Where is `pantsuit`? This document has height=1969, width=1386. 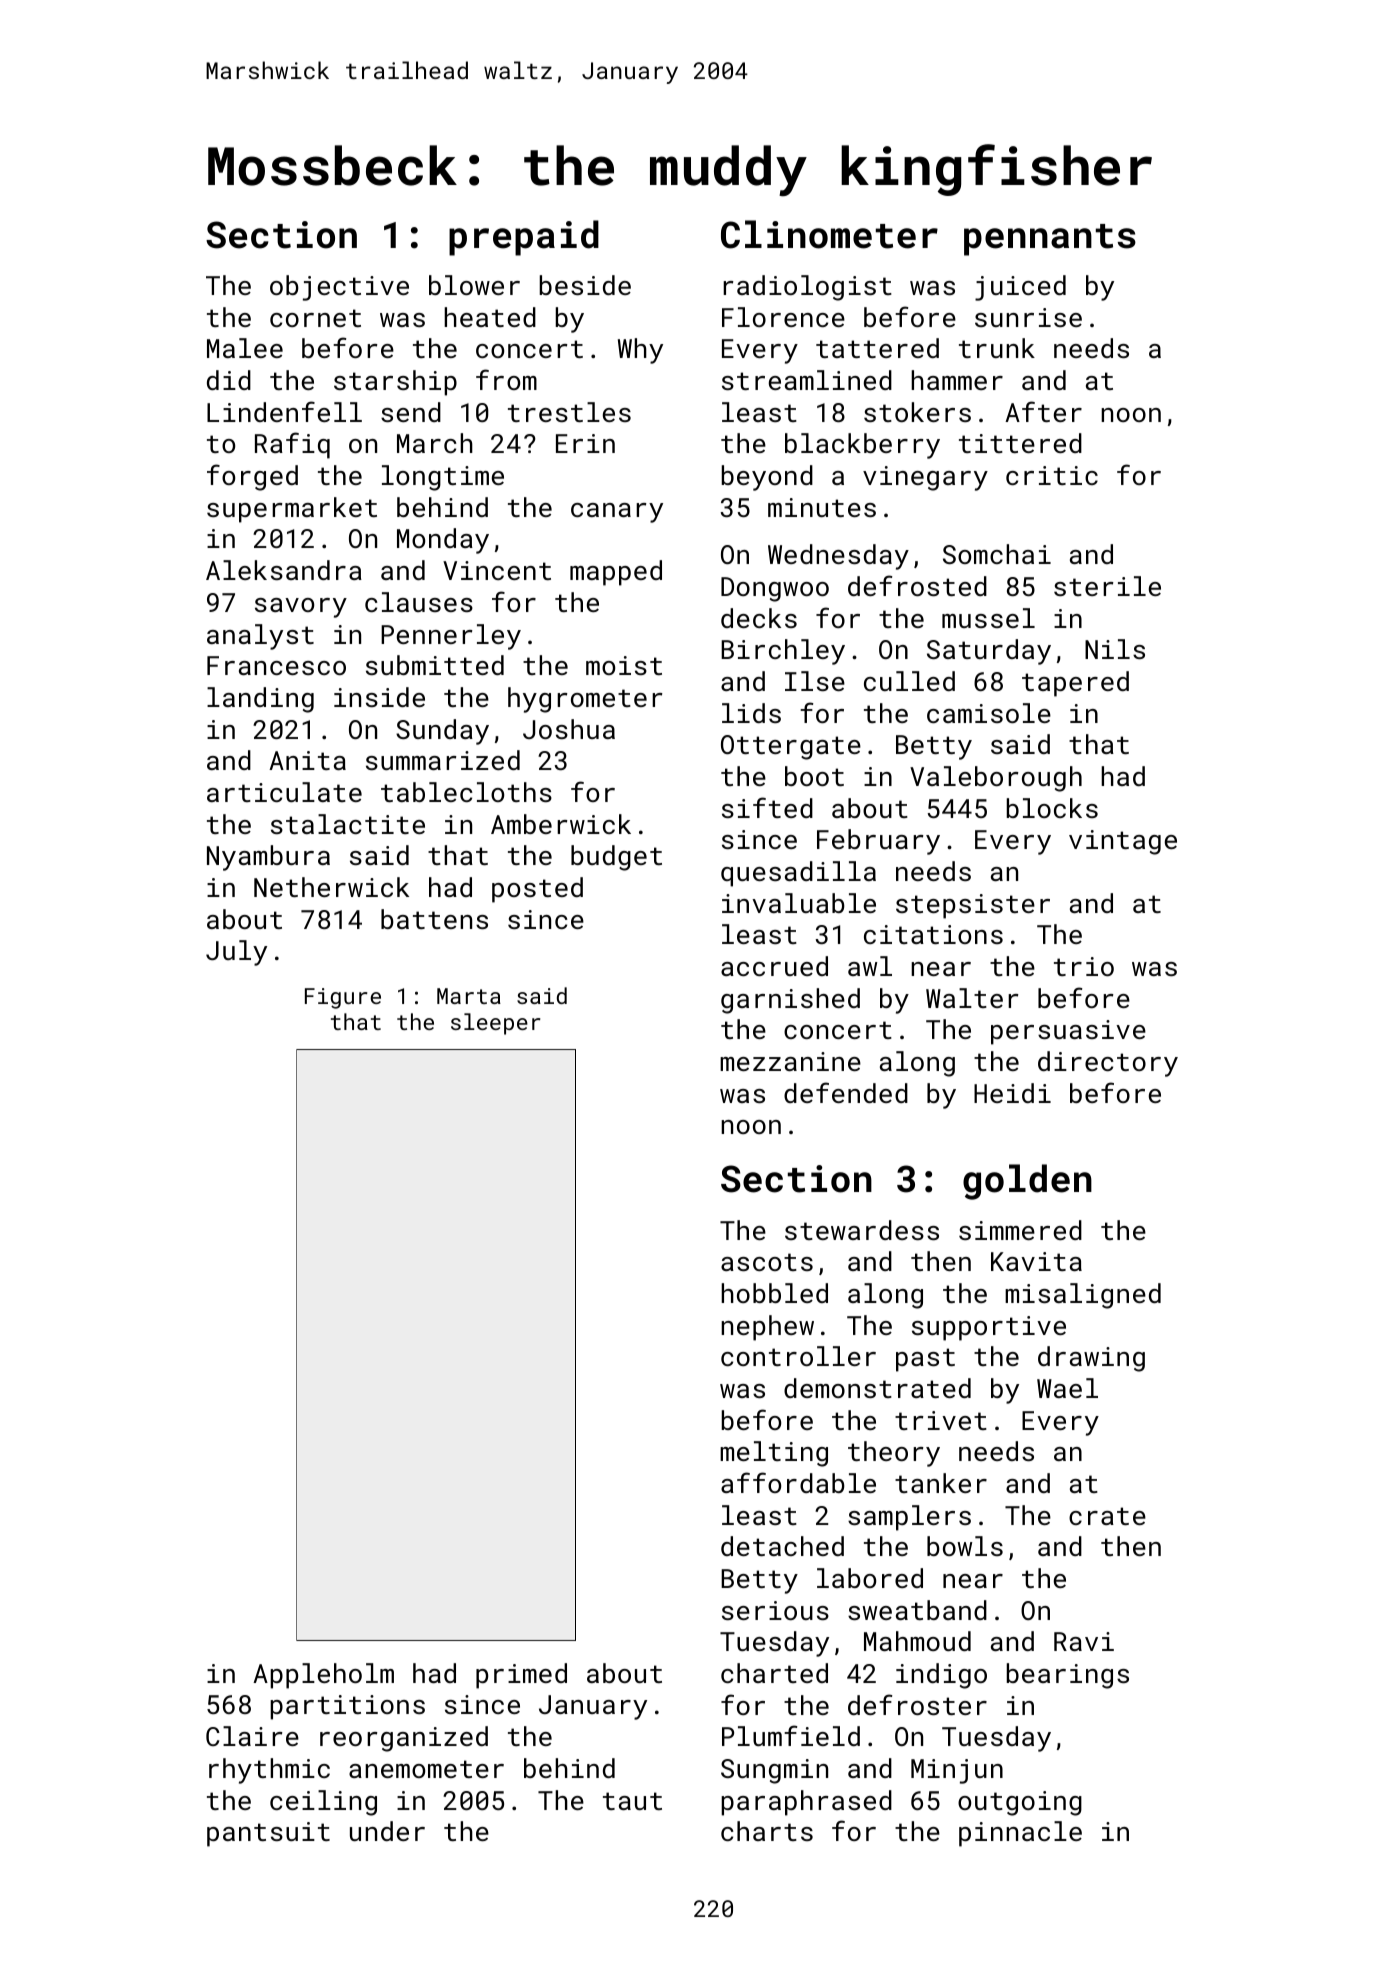
pantsuit is located at coordinates (268, 1834).
